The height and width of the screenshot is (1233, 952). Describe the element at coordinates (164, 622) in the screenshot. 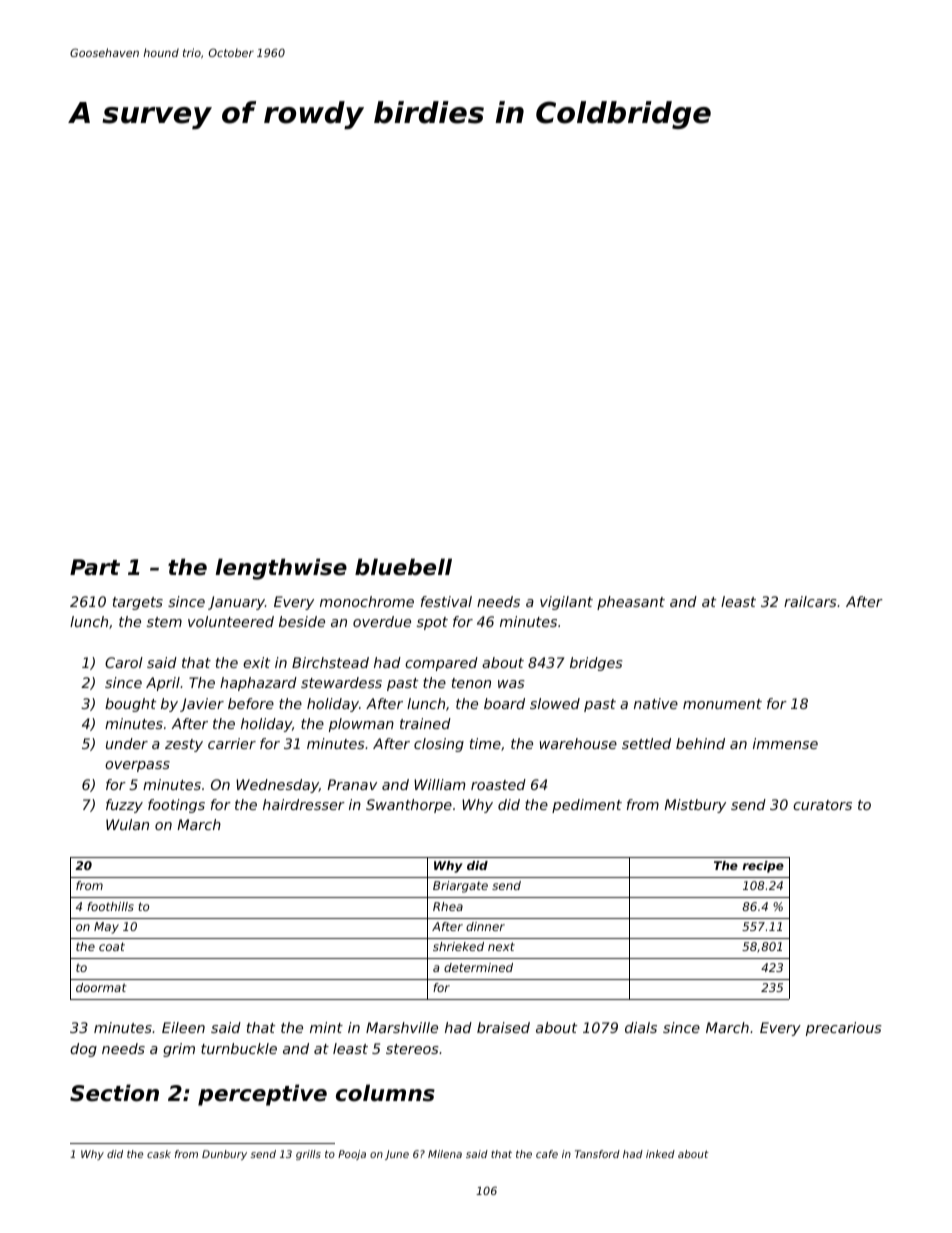

I see `stem` at that location.
